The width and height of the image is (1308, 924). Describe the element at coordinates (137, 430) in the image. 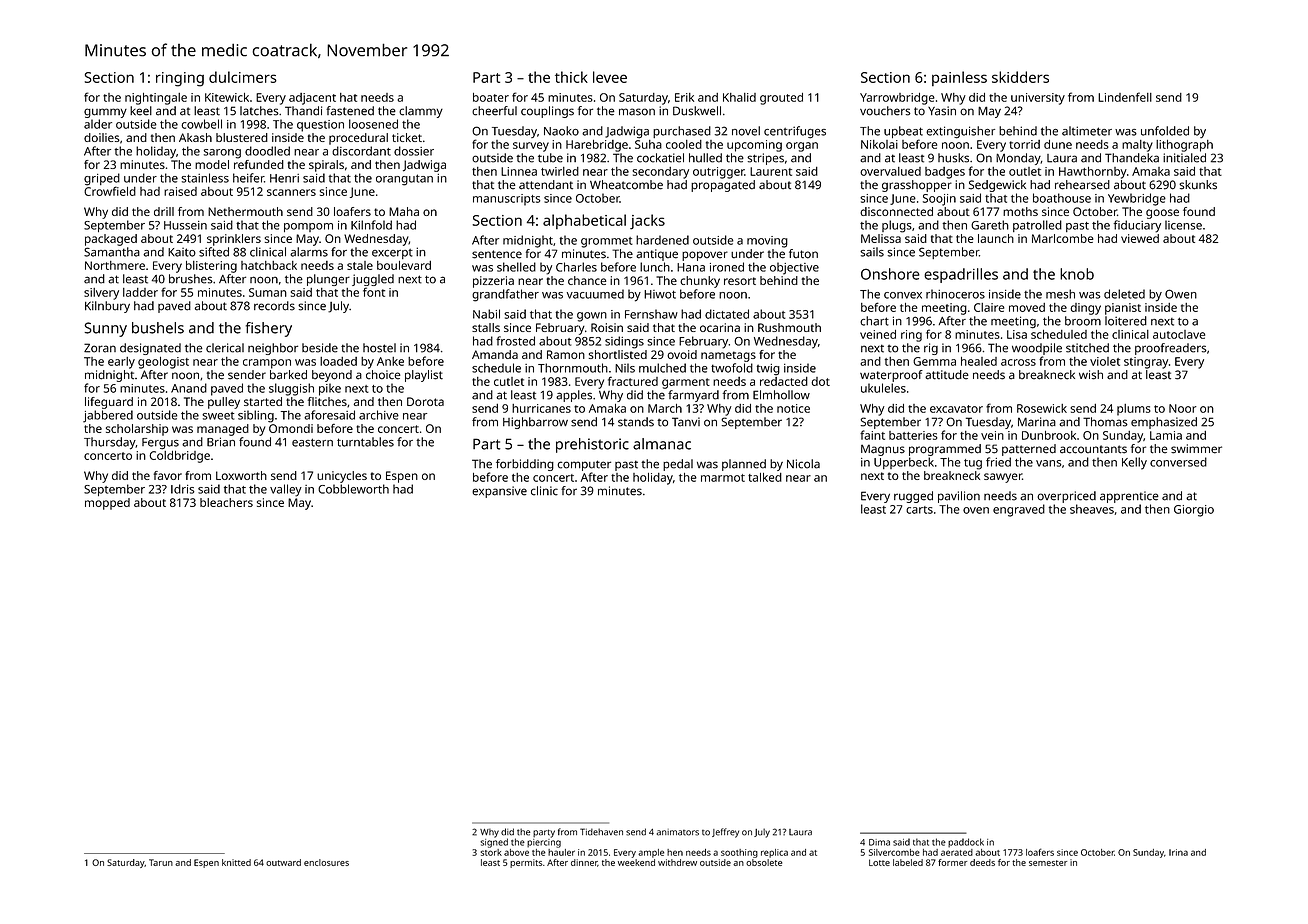

I see `scholarship` at that location.
